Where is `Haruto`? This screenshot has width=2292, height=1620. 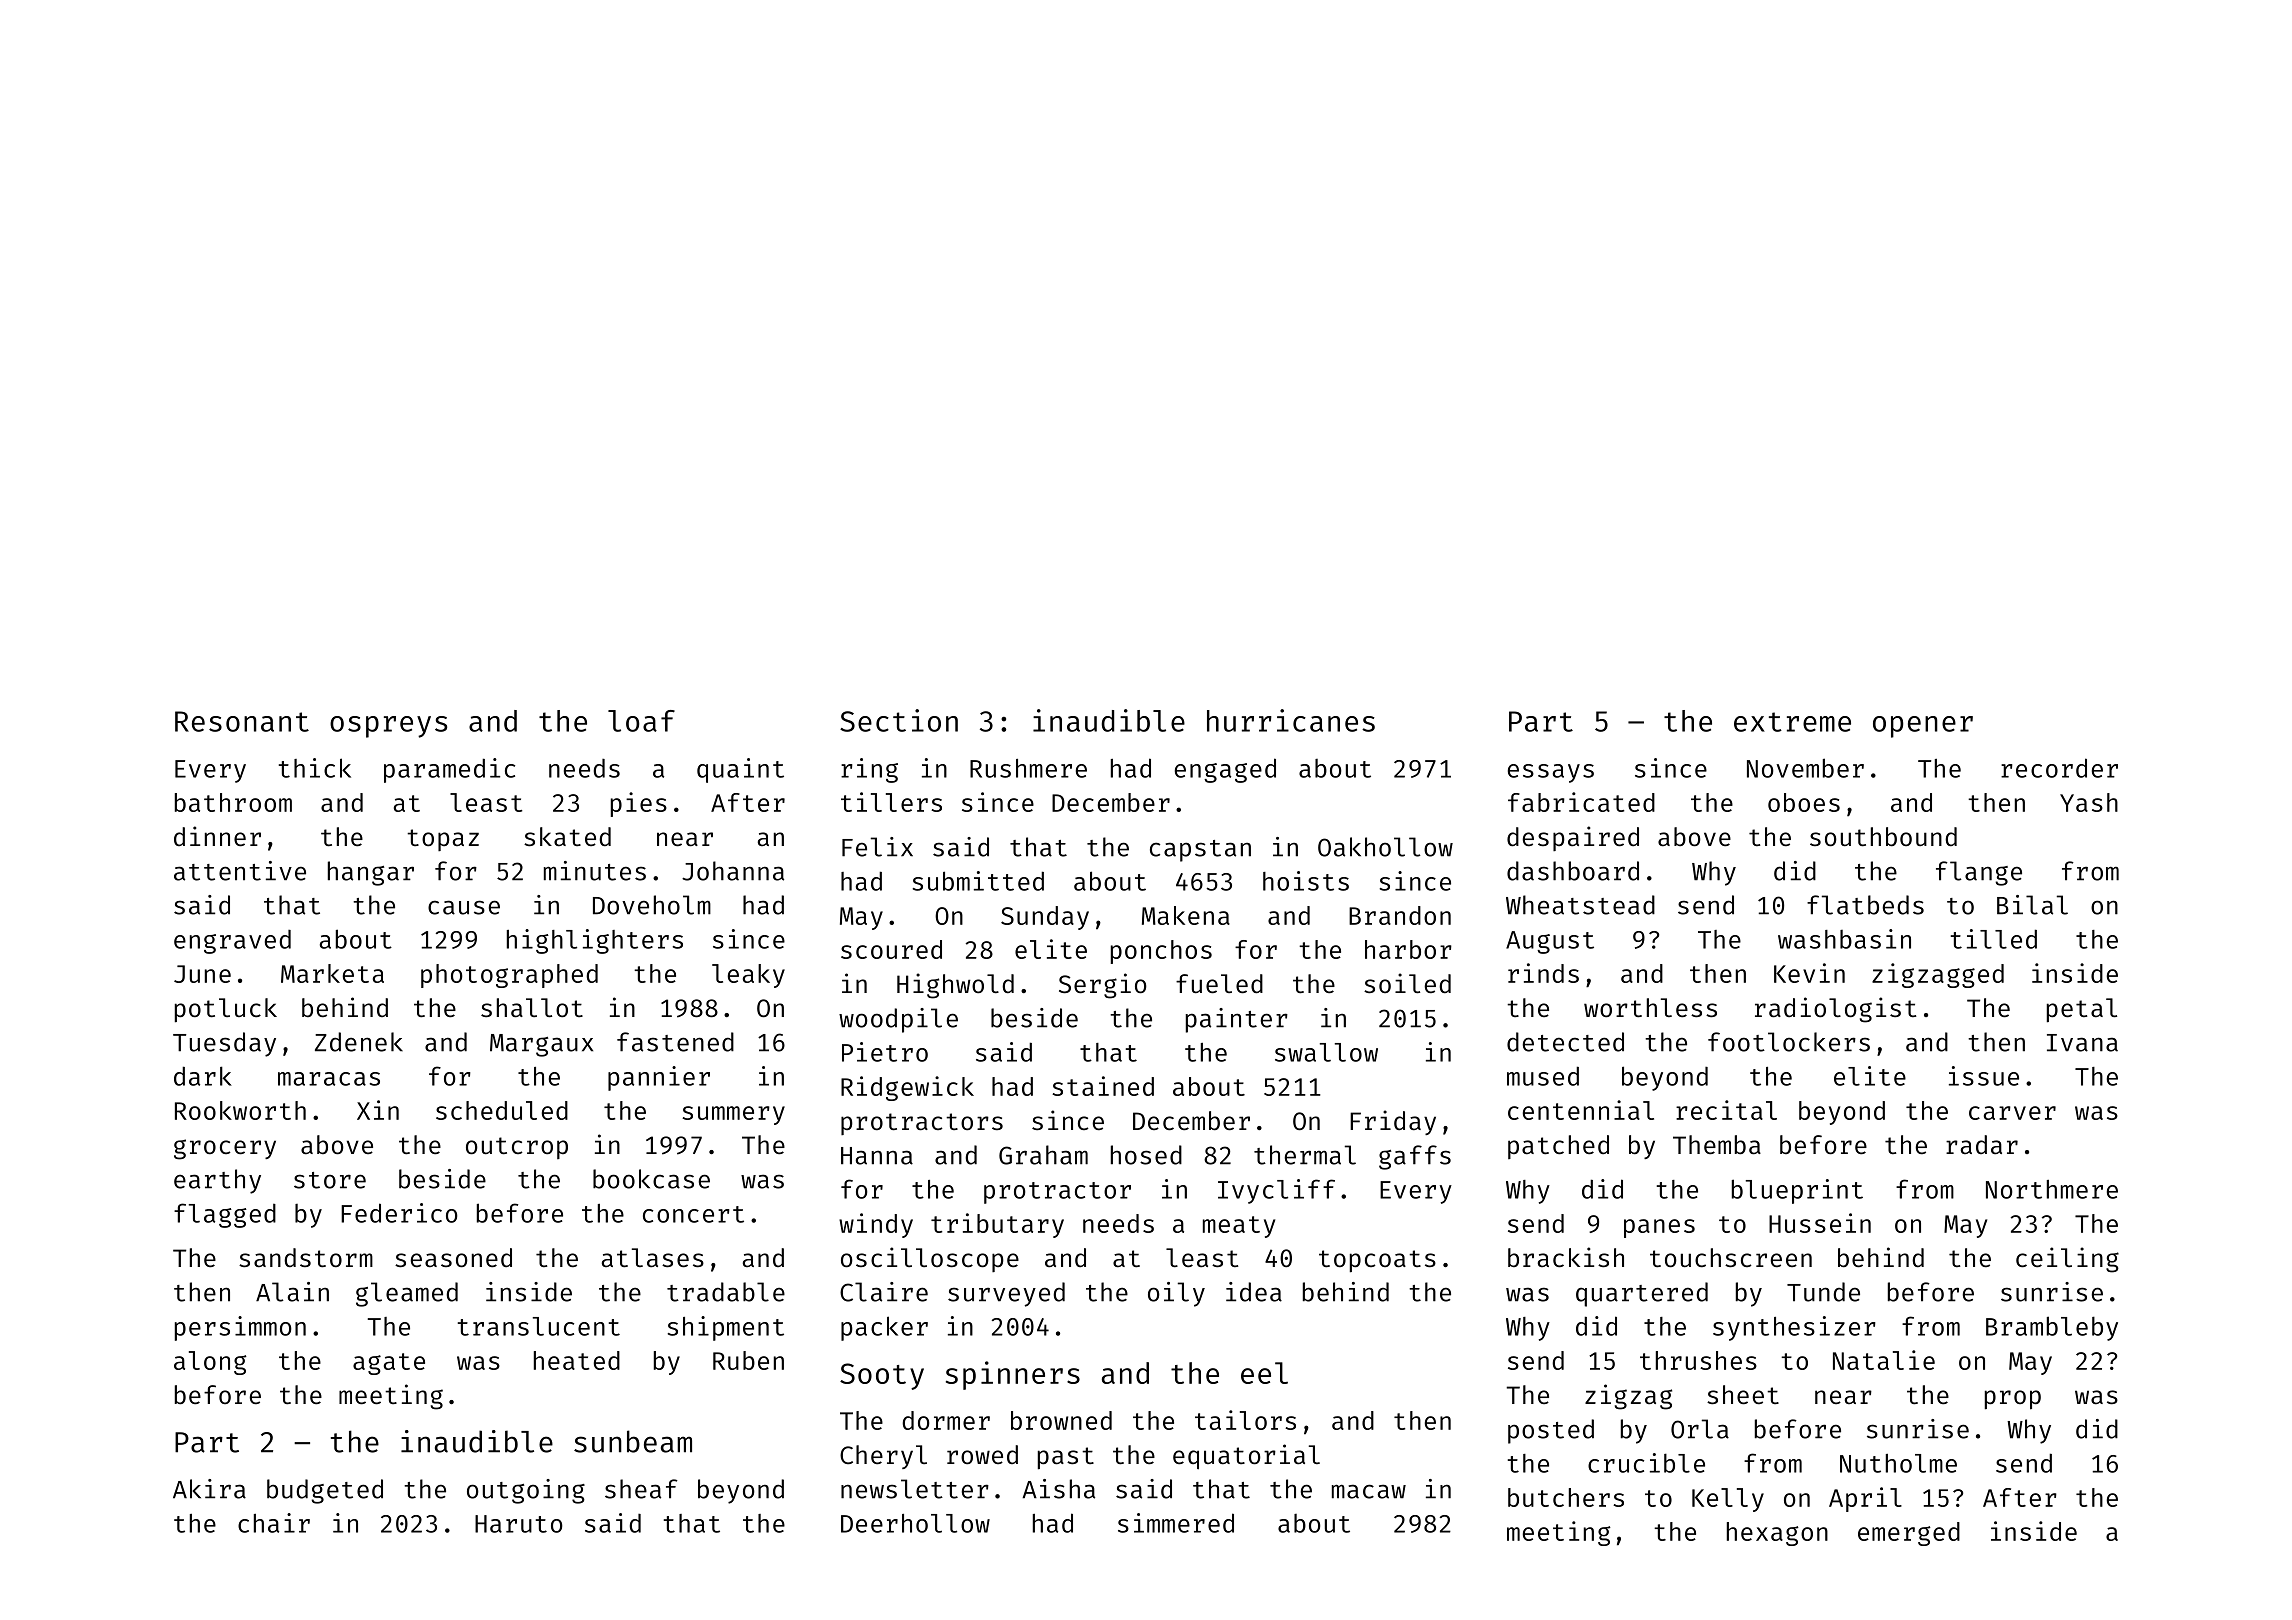 Haruto is located at coordinates (519, 1524).
